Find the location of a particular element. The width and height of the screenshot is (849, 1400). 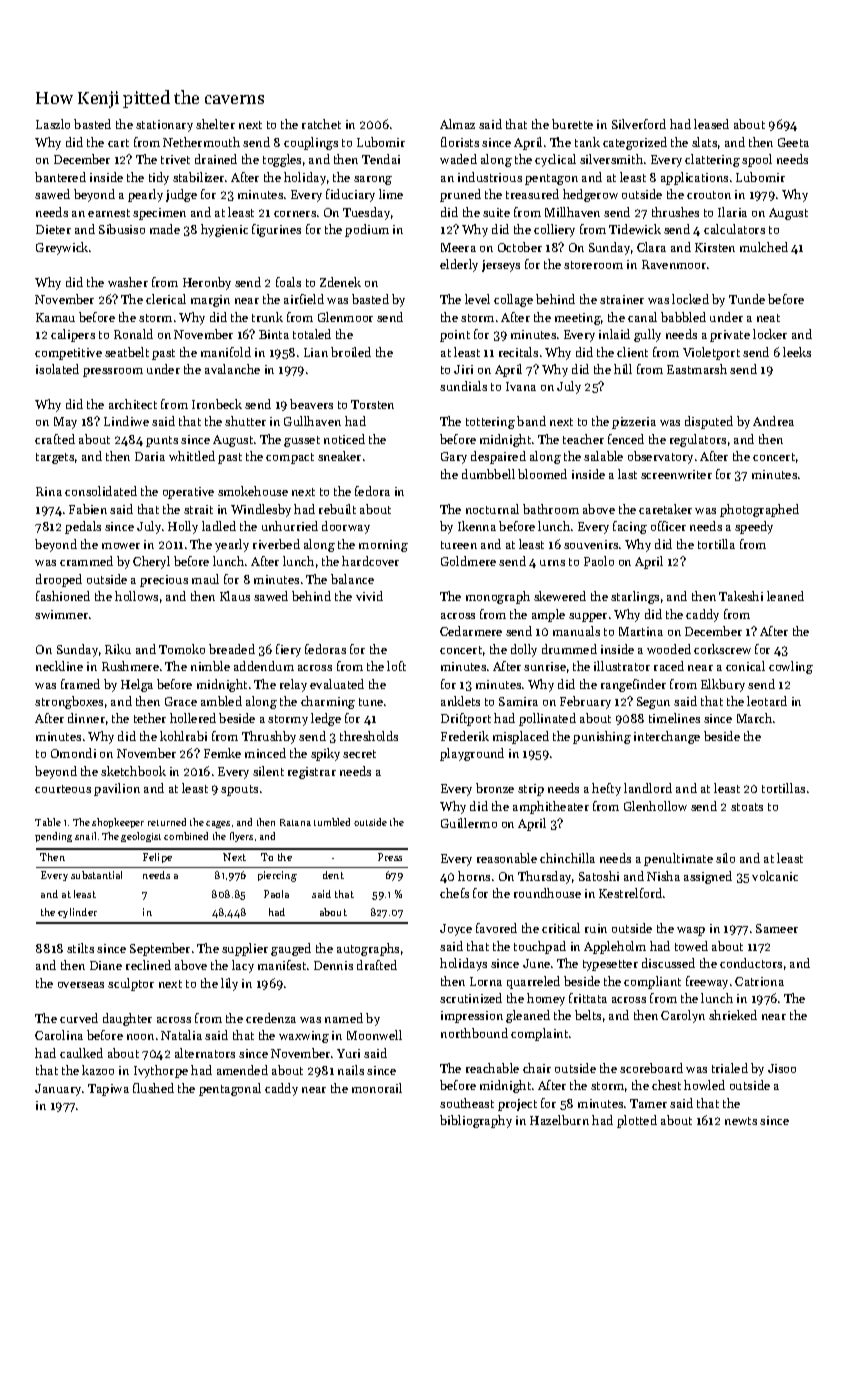

Guillermo is located at coordinates (469, 823).
